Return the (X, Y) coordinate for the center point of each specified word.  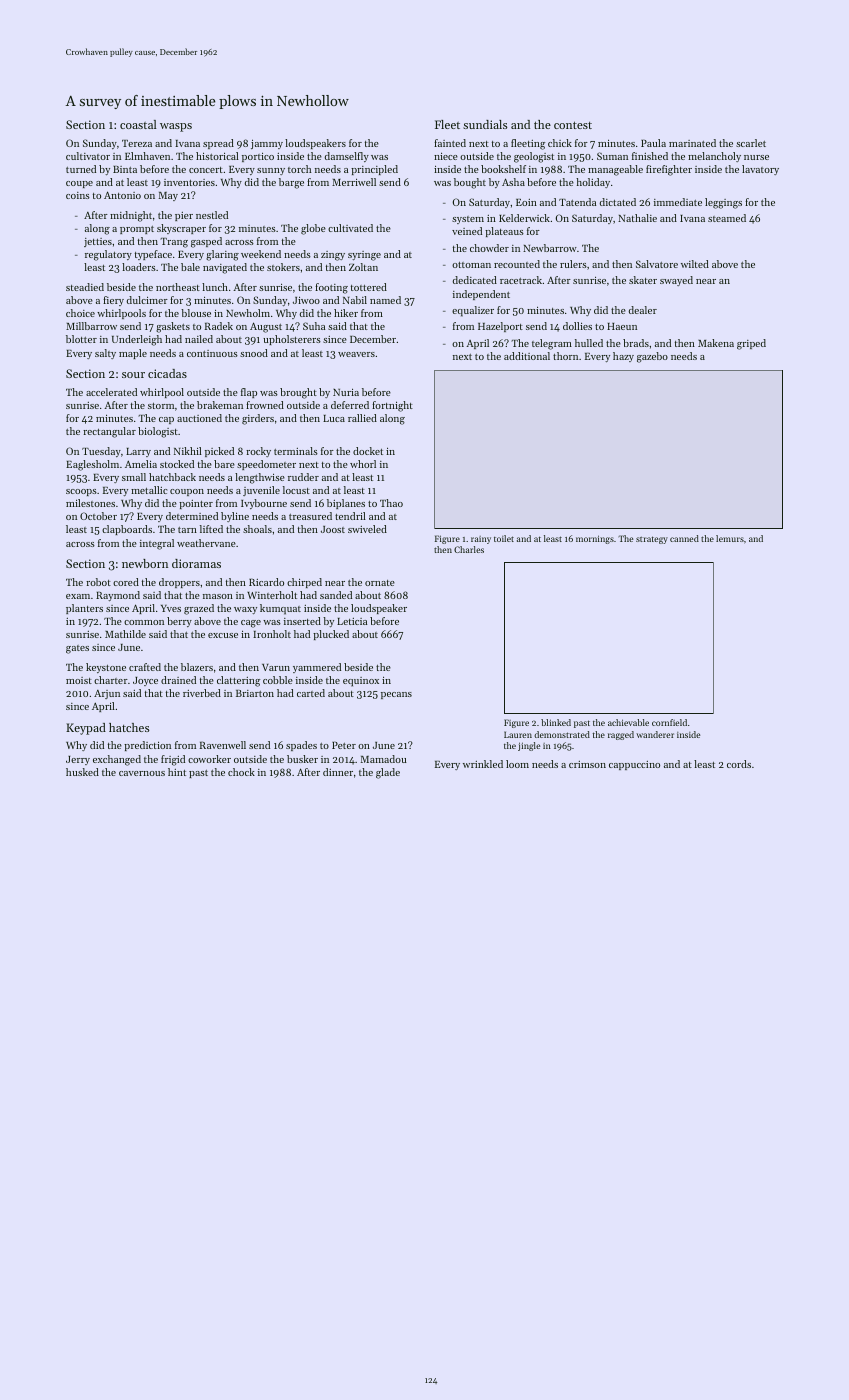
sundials (485, 124)
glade (388, 773)
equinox (361, 682)
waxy (245, 610)
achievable (628, 722)
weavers (356, 354)
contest (573, 125)
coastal (138, 124)
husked (82, 772)
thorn (565, 356)
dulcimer (147, 300)
